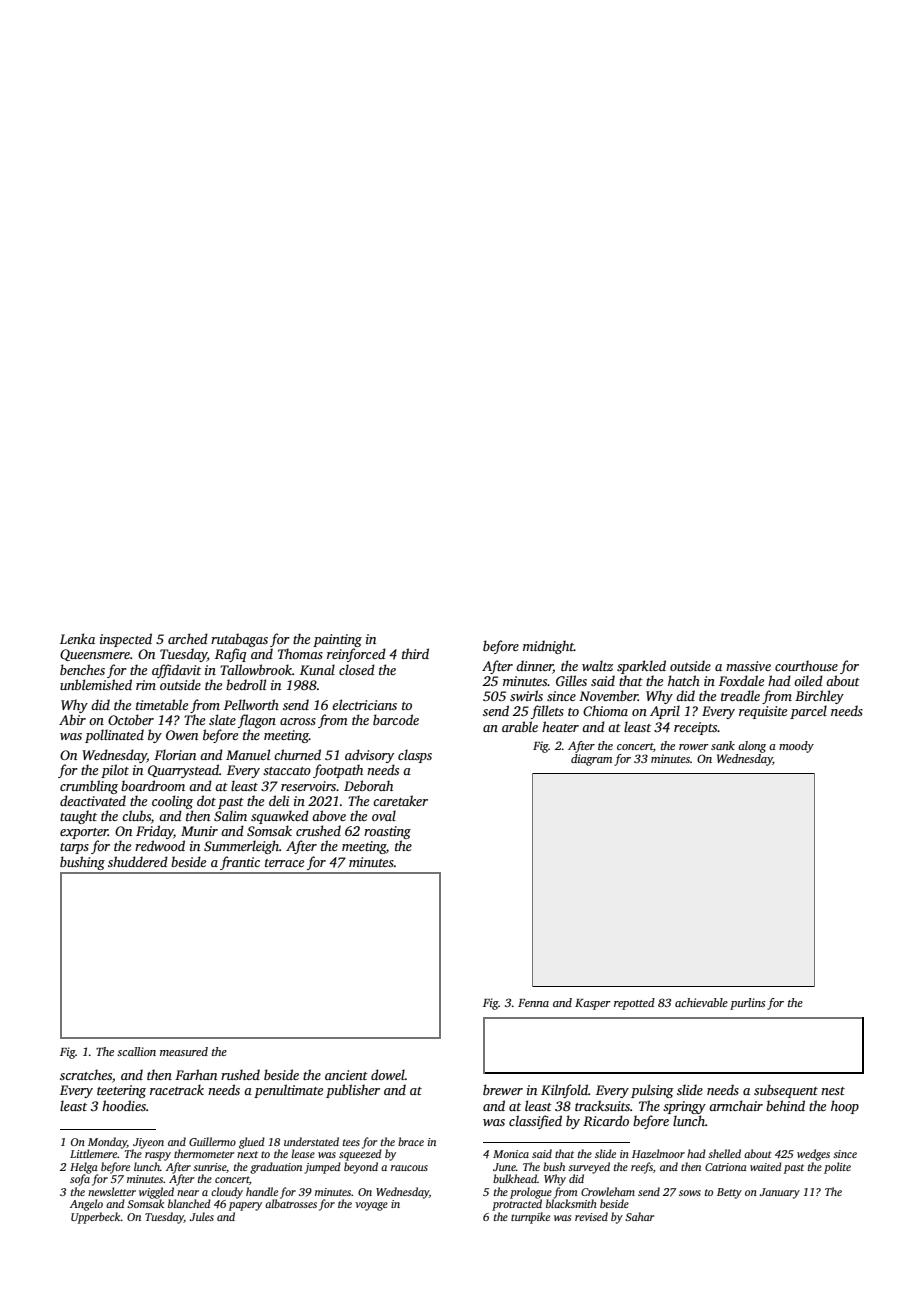 This page has height=1308, width=924. Describe the element at coordinates (329, 815) in the page. I see `above` at that location.
